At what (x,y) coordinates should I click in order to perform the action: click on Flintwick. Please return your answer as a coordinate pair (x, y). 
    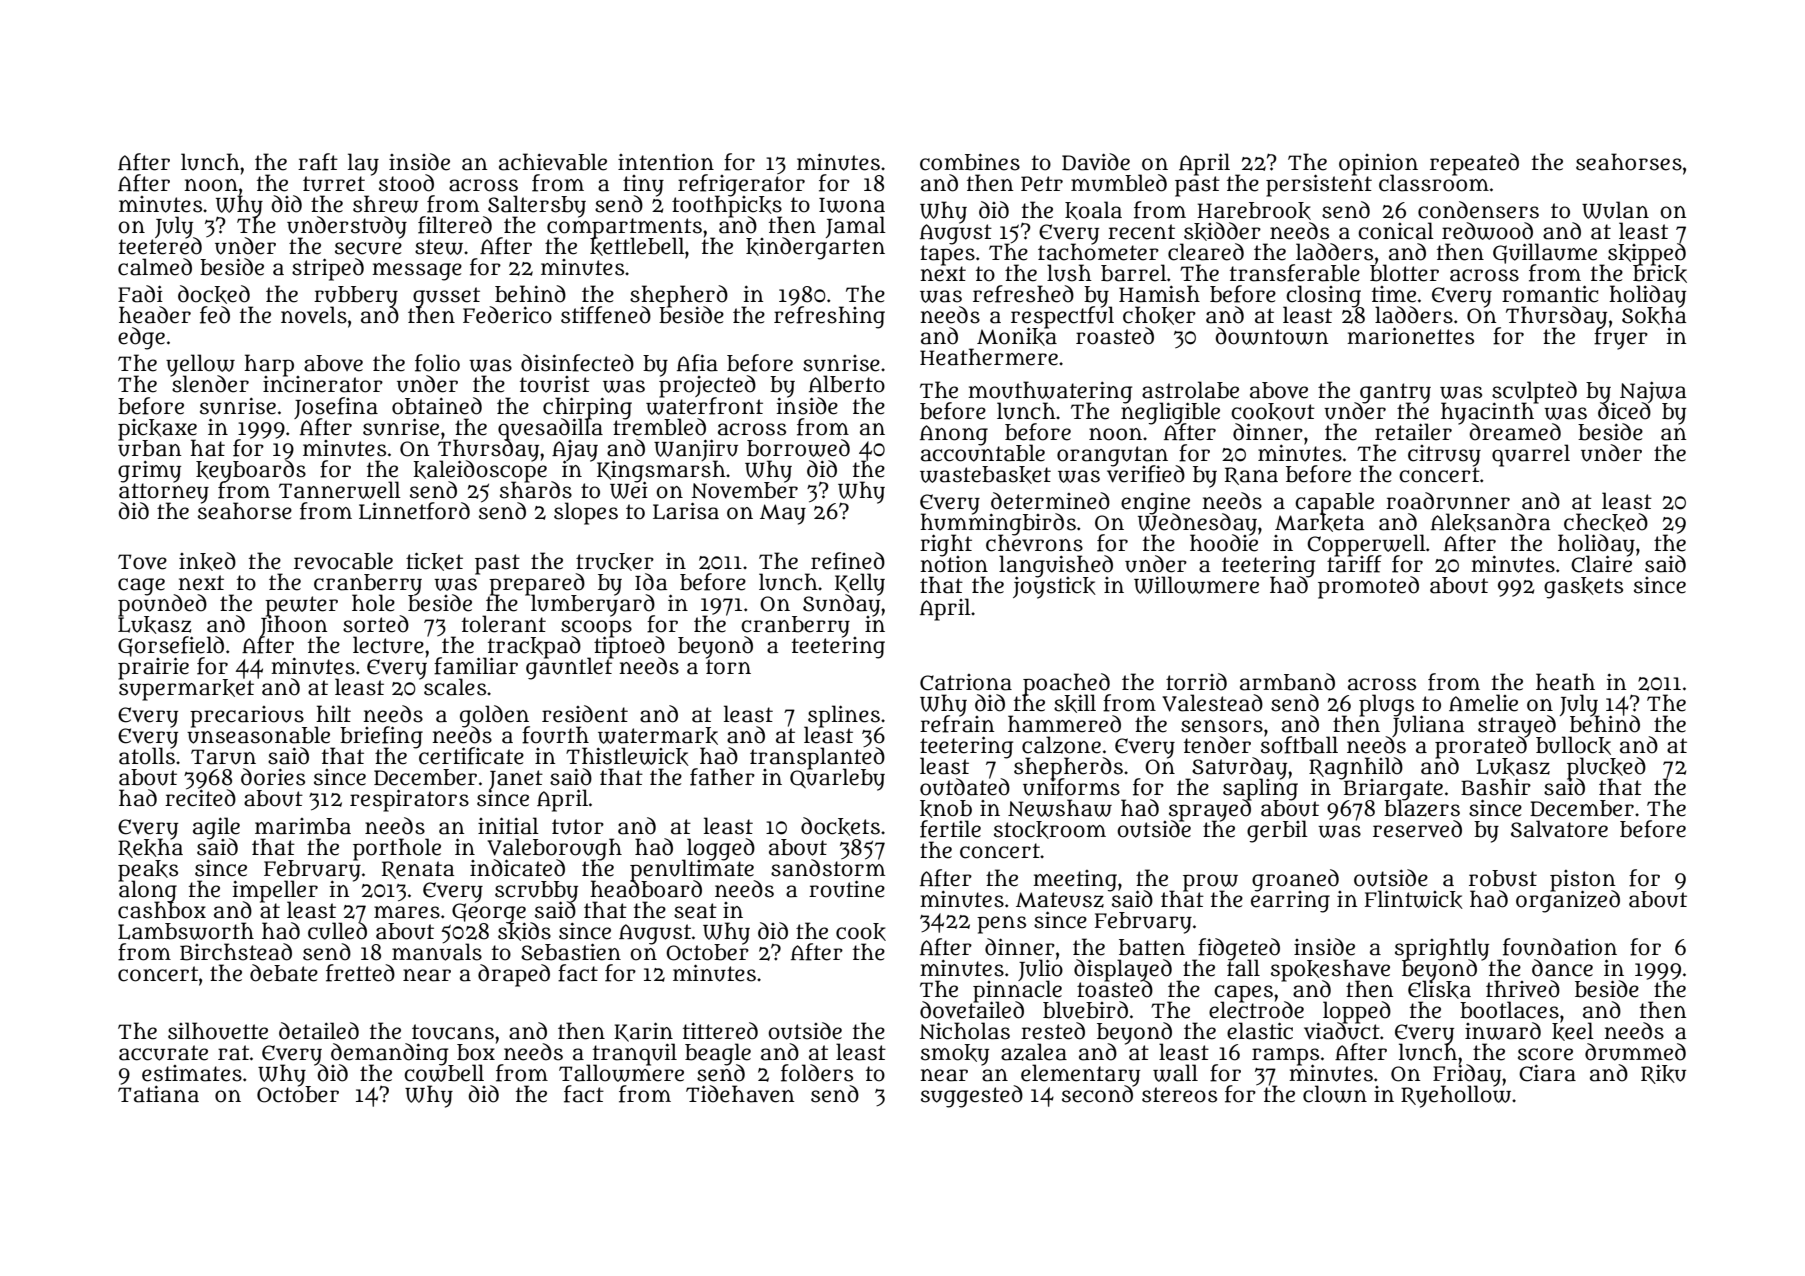
    Looking at the image, I should click on (1414, 899).
